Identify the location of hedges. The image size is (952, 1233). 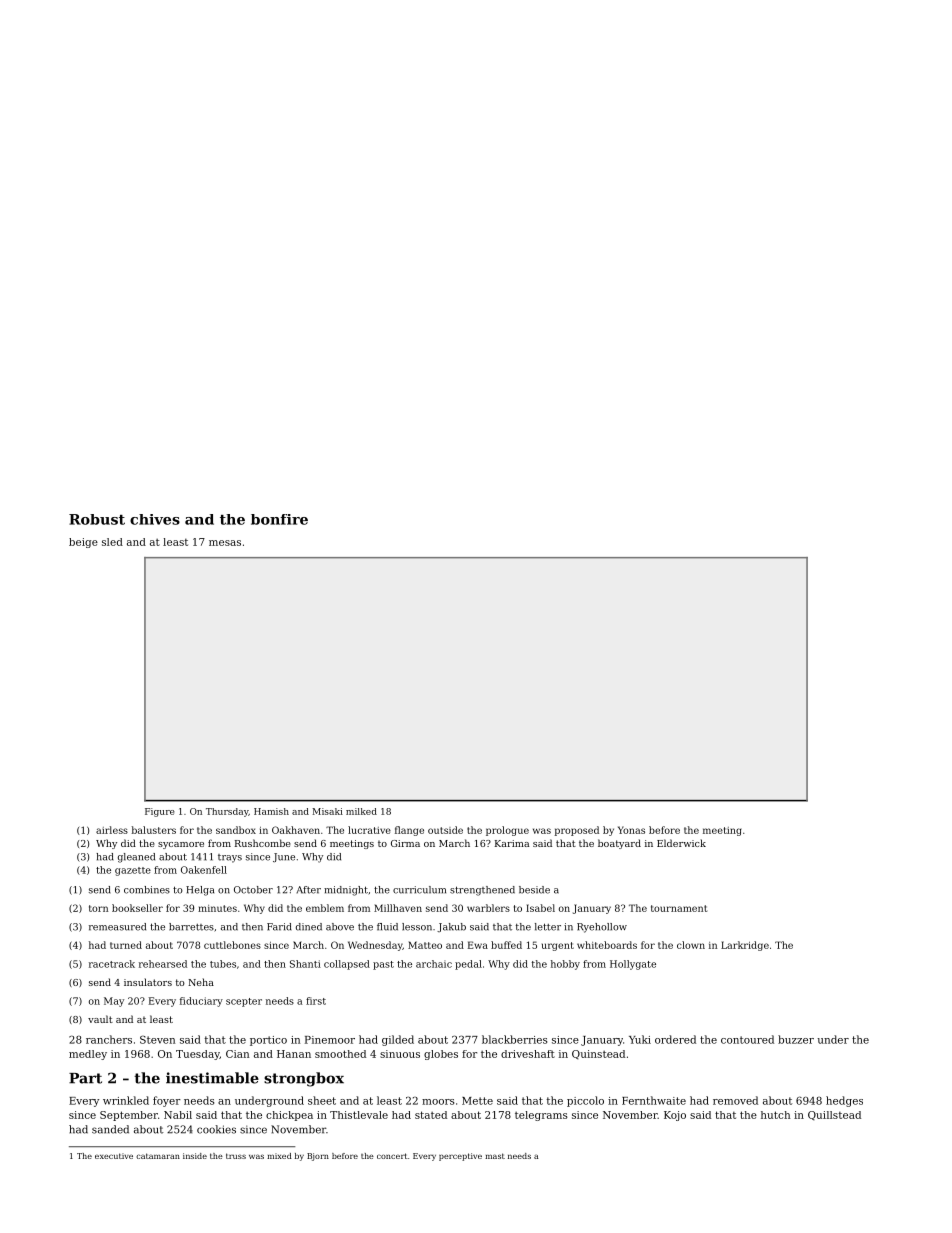
(844, 1101).
